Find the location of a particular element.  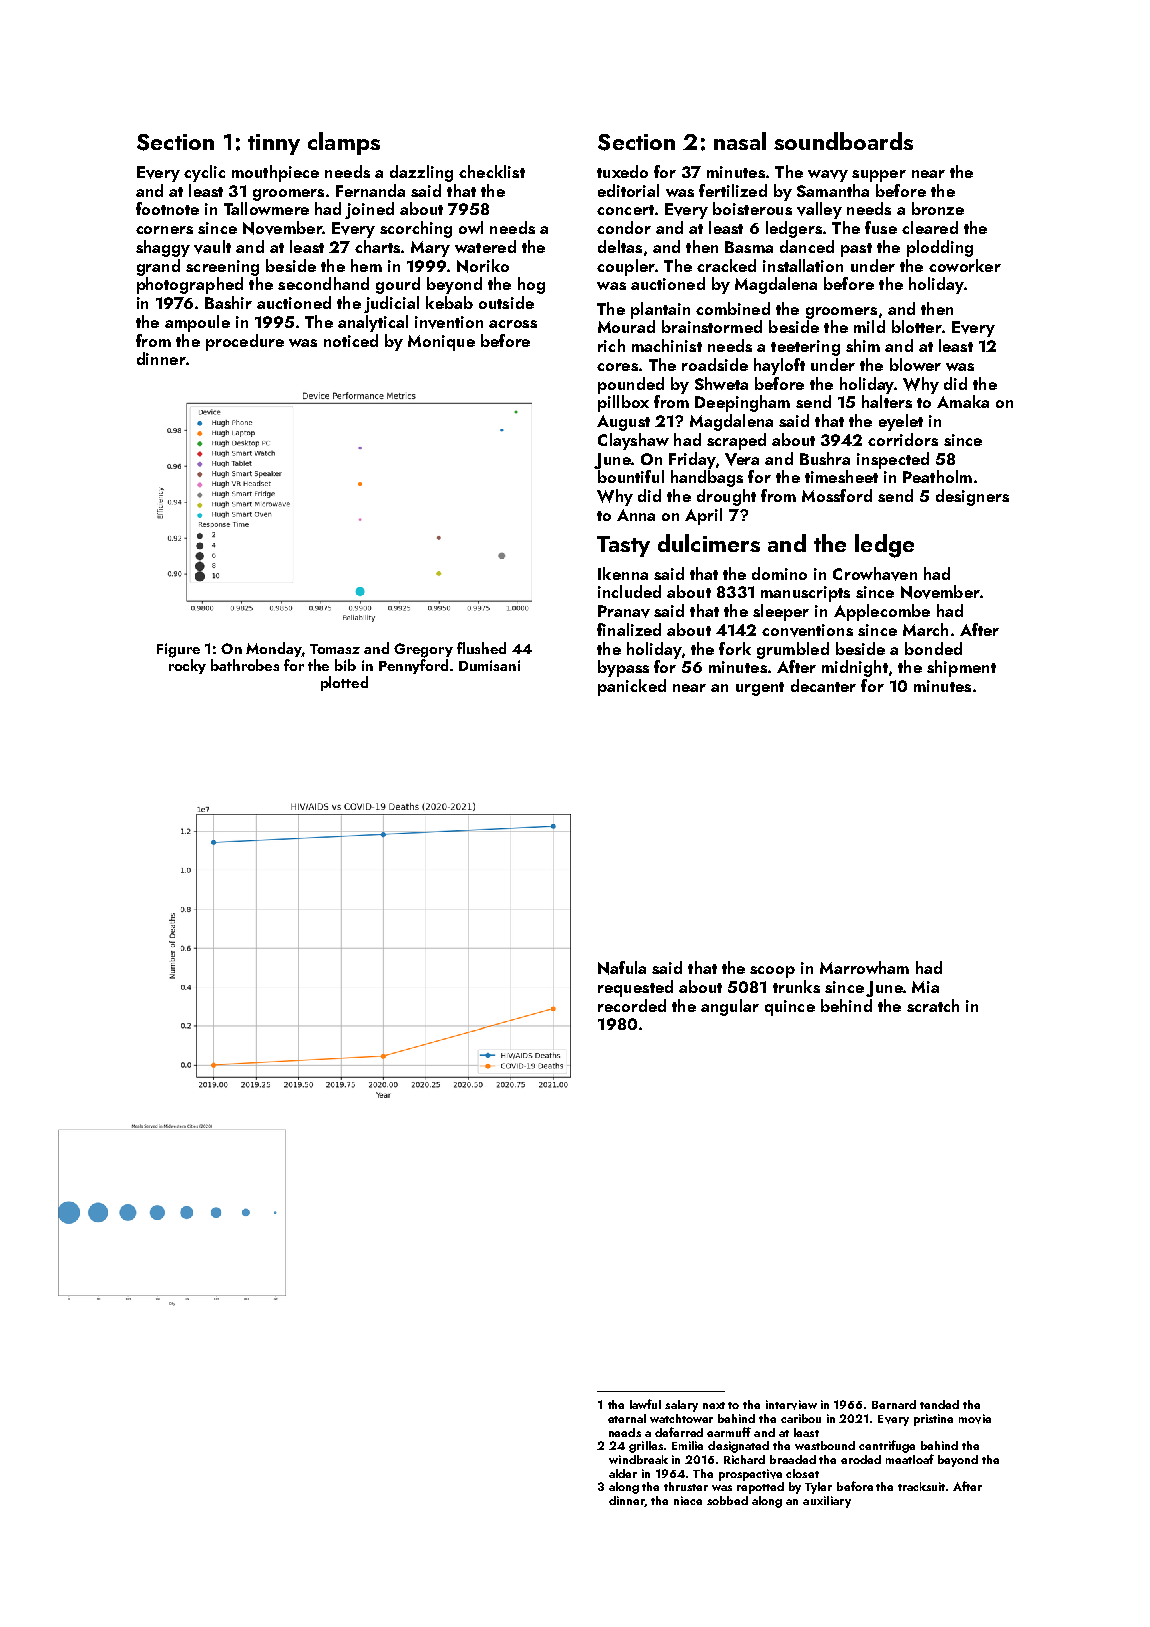

Nafula is located at coordinates (622, 968).
